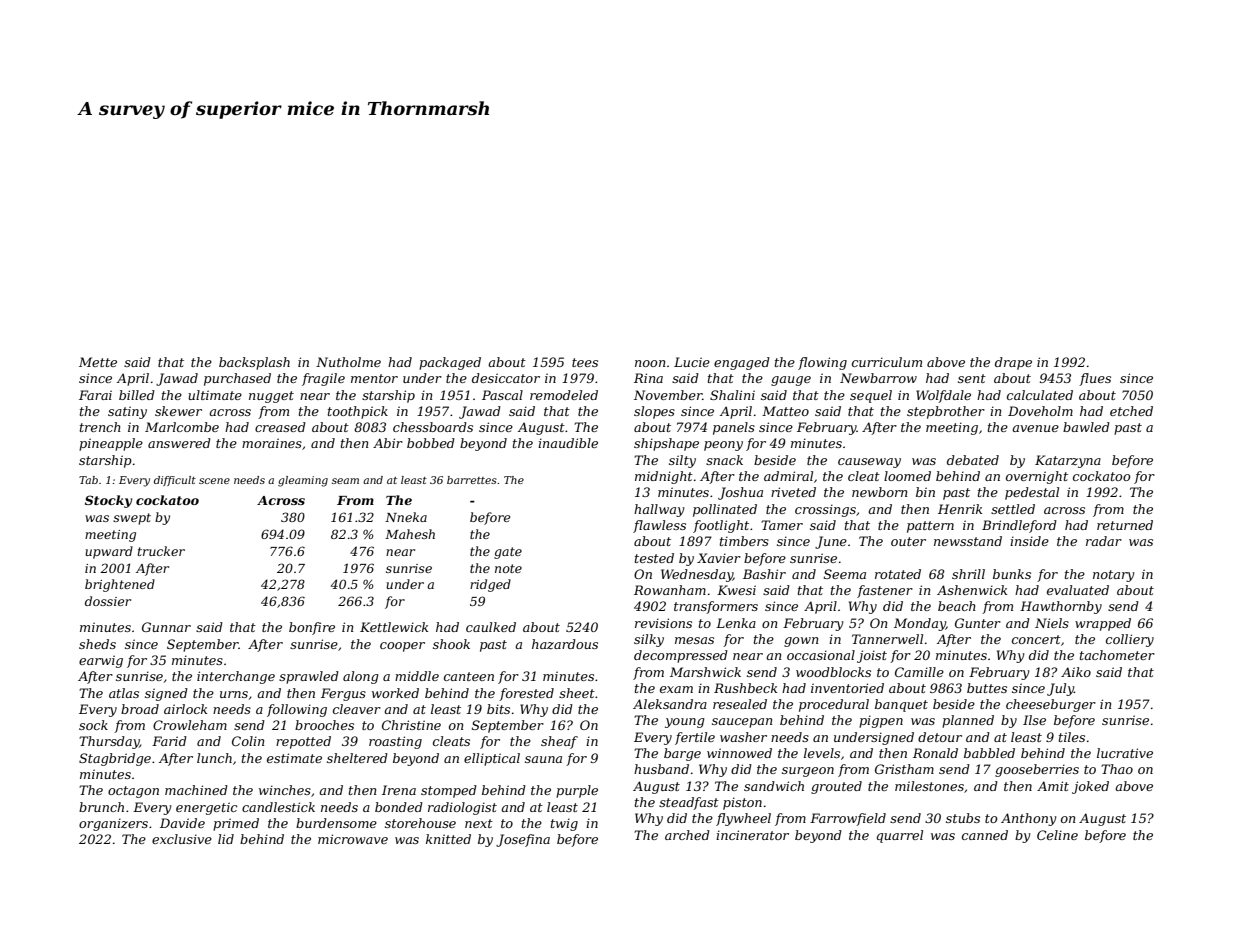  Describe the element at coordinates (236, 677) in the screenshot. I see `interchange` at that location.
